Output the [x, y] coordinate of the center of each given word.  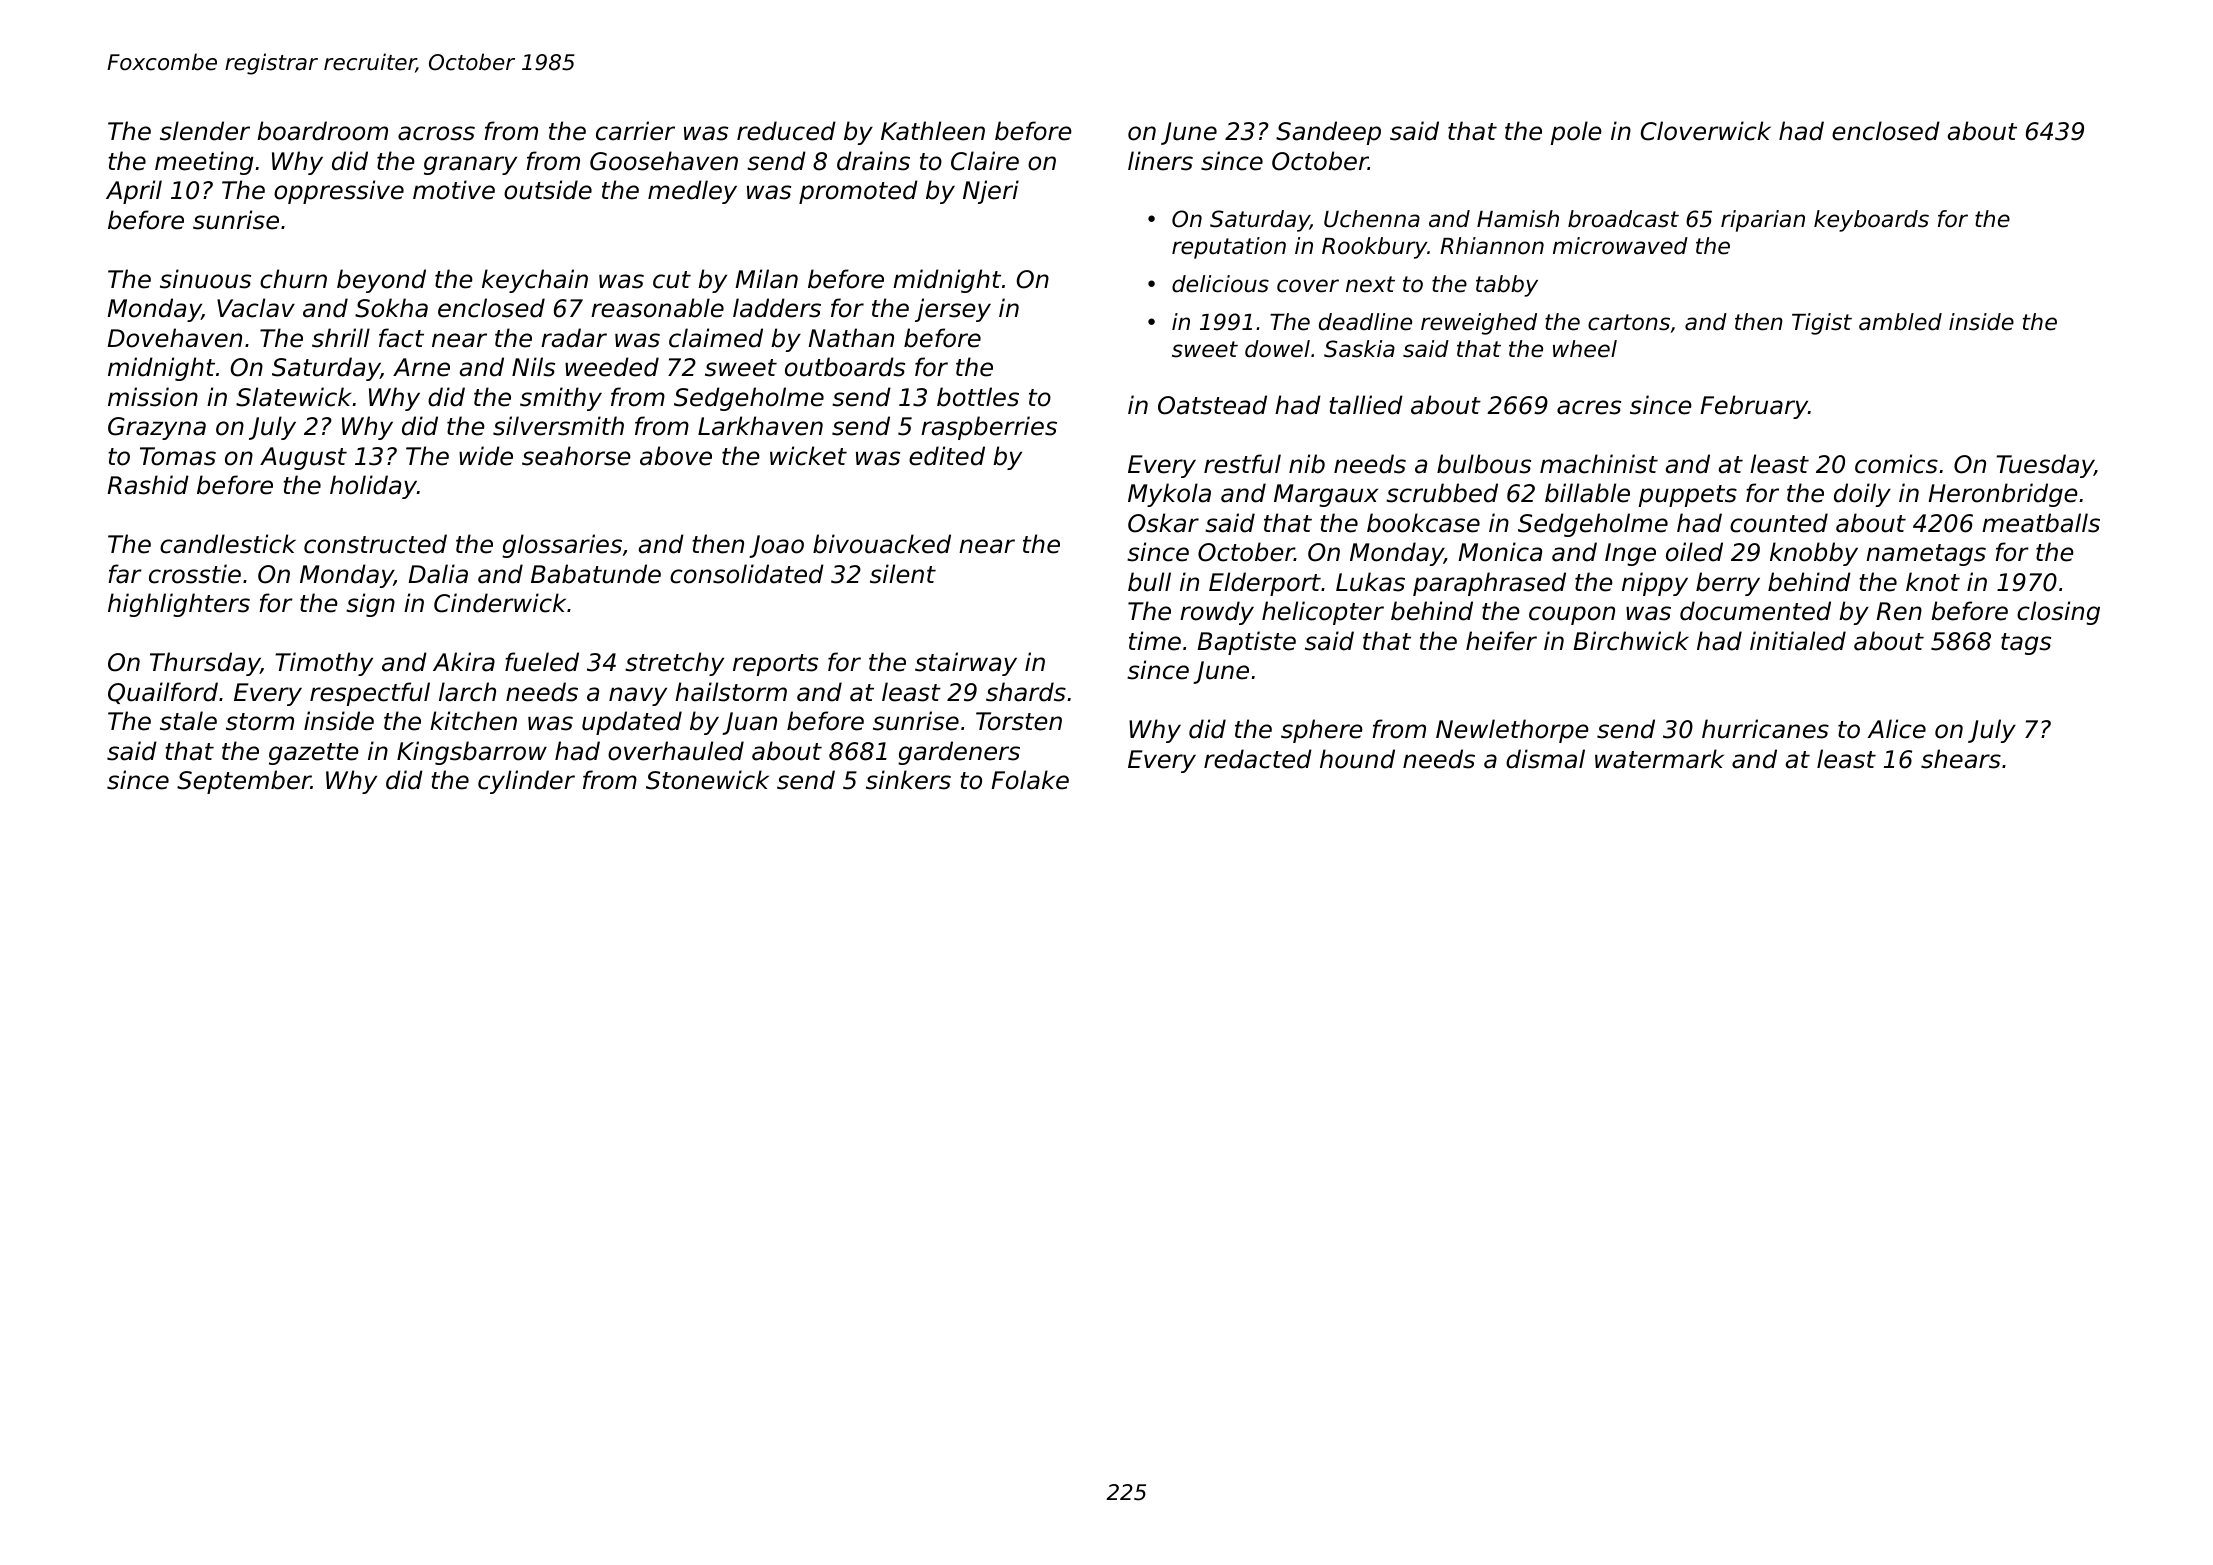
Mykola [1169, 495]
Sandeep [1328, 133]
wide [486, 456]
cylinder [526, 782]
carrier [635, 131]
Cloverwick [1706, 131]
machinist [1599, 464]
